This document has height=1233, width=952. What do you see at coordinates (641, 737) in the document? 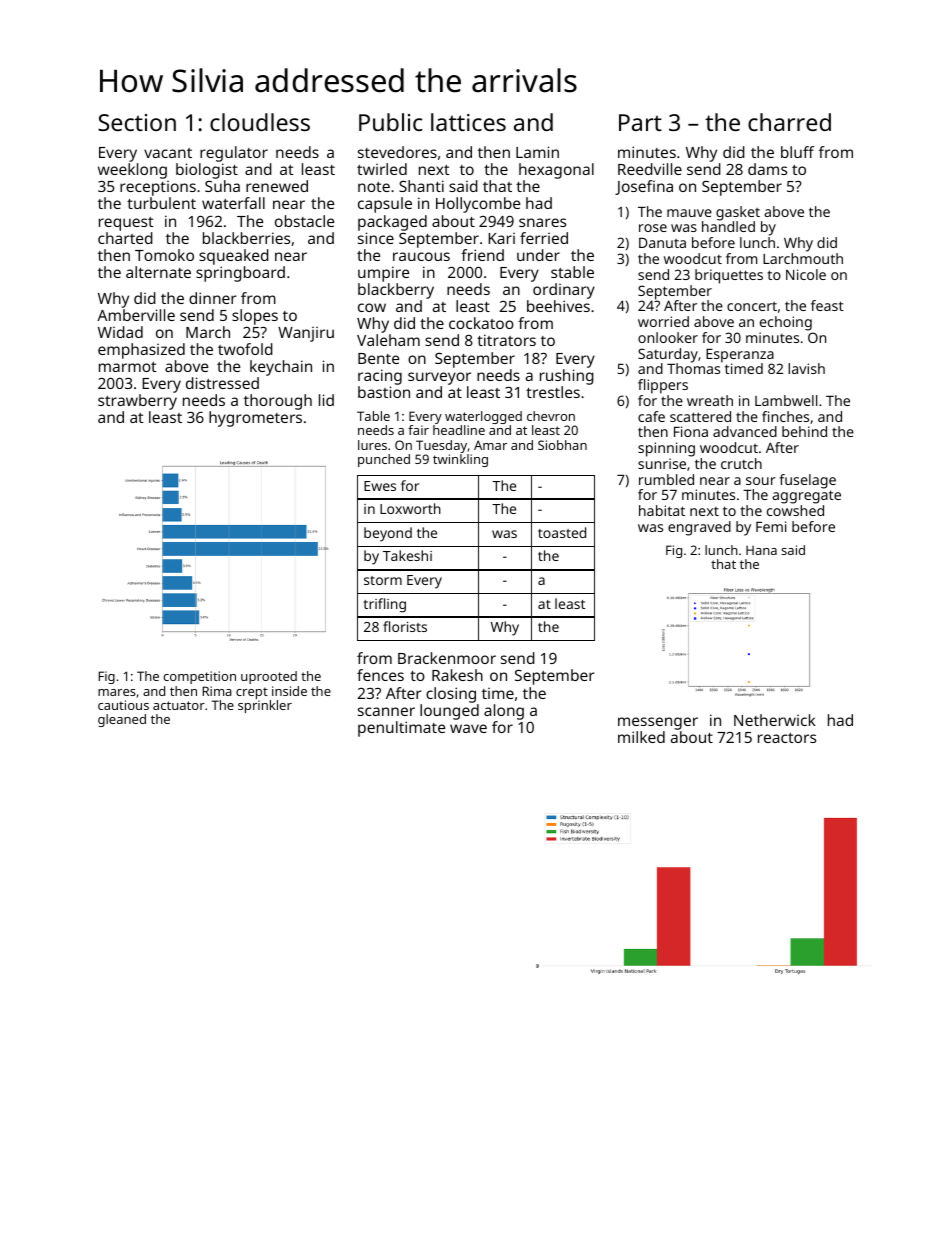
I see `milked` at bounding box center [641, 737].
